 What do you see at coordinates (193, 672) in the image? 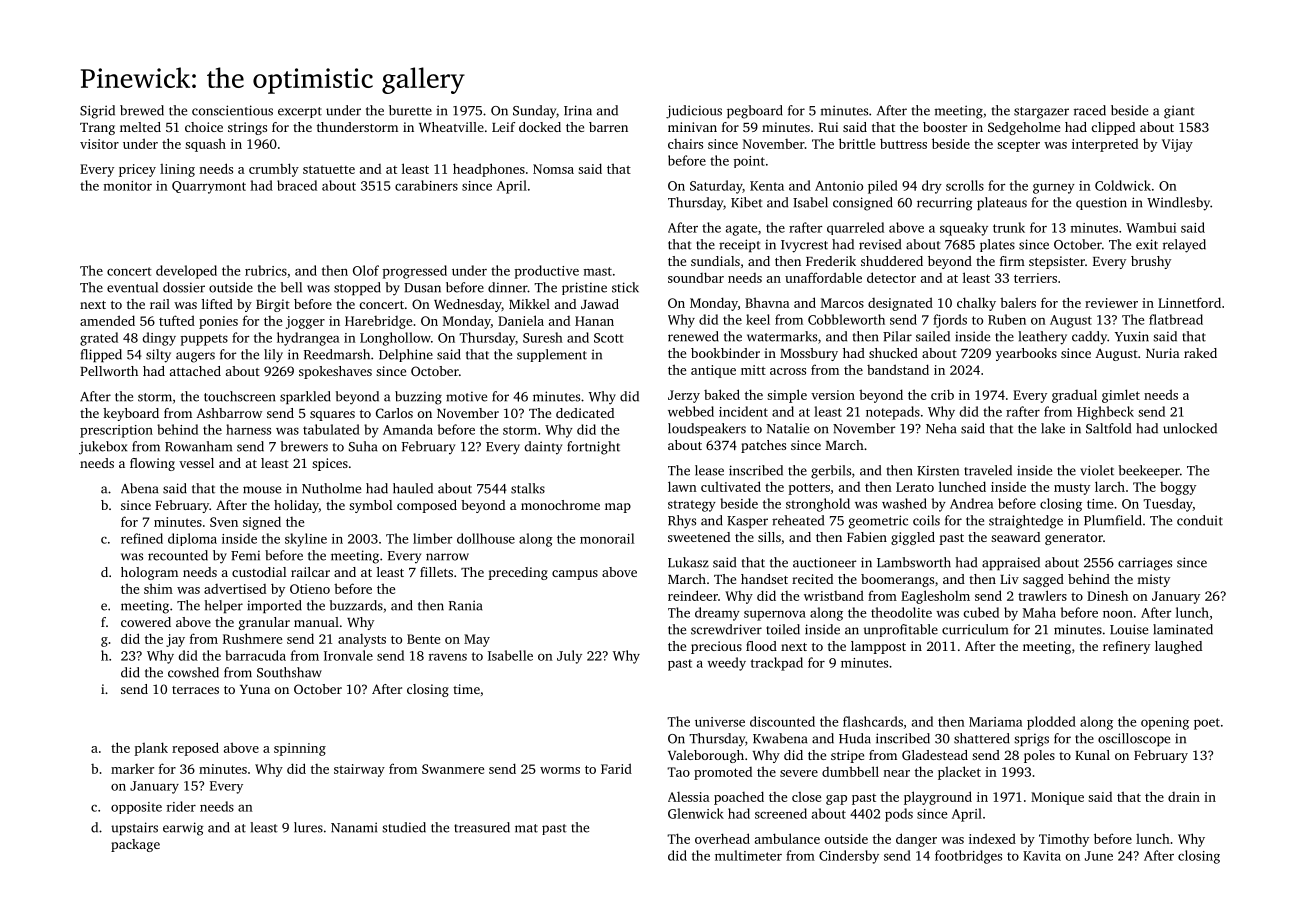
I see `cowshed` at bounding box center [193, 672].
